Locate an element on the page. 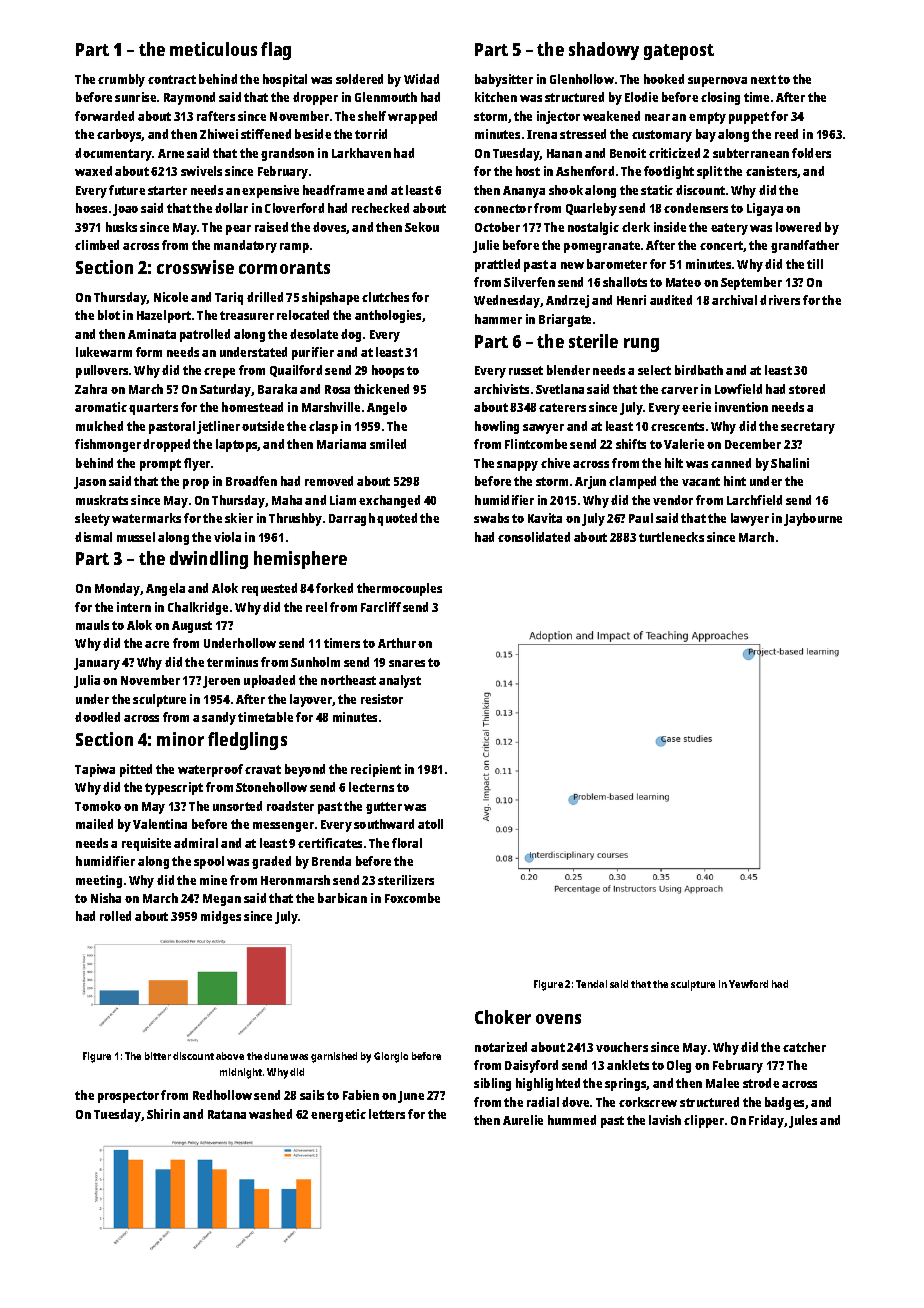 The height and width of the image is (1308, 924). bay is located at coordinates (706, 135).
